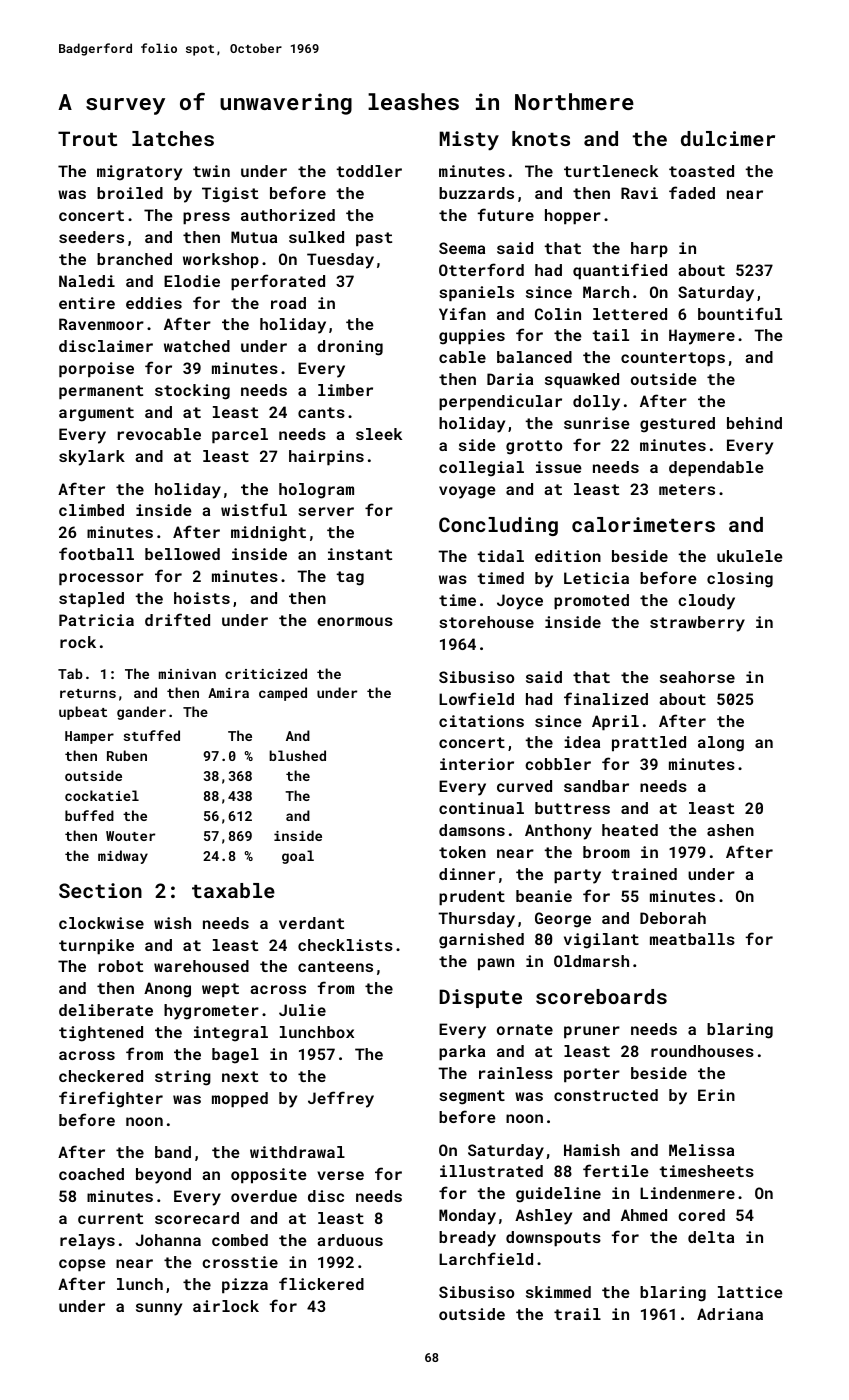 Image resolution: width=849 pixels, height=1400 pixels. Describe the element at coordinates (601, 941) in the screenshot. I see `vigilant` at that location.
